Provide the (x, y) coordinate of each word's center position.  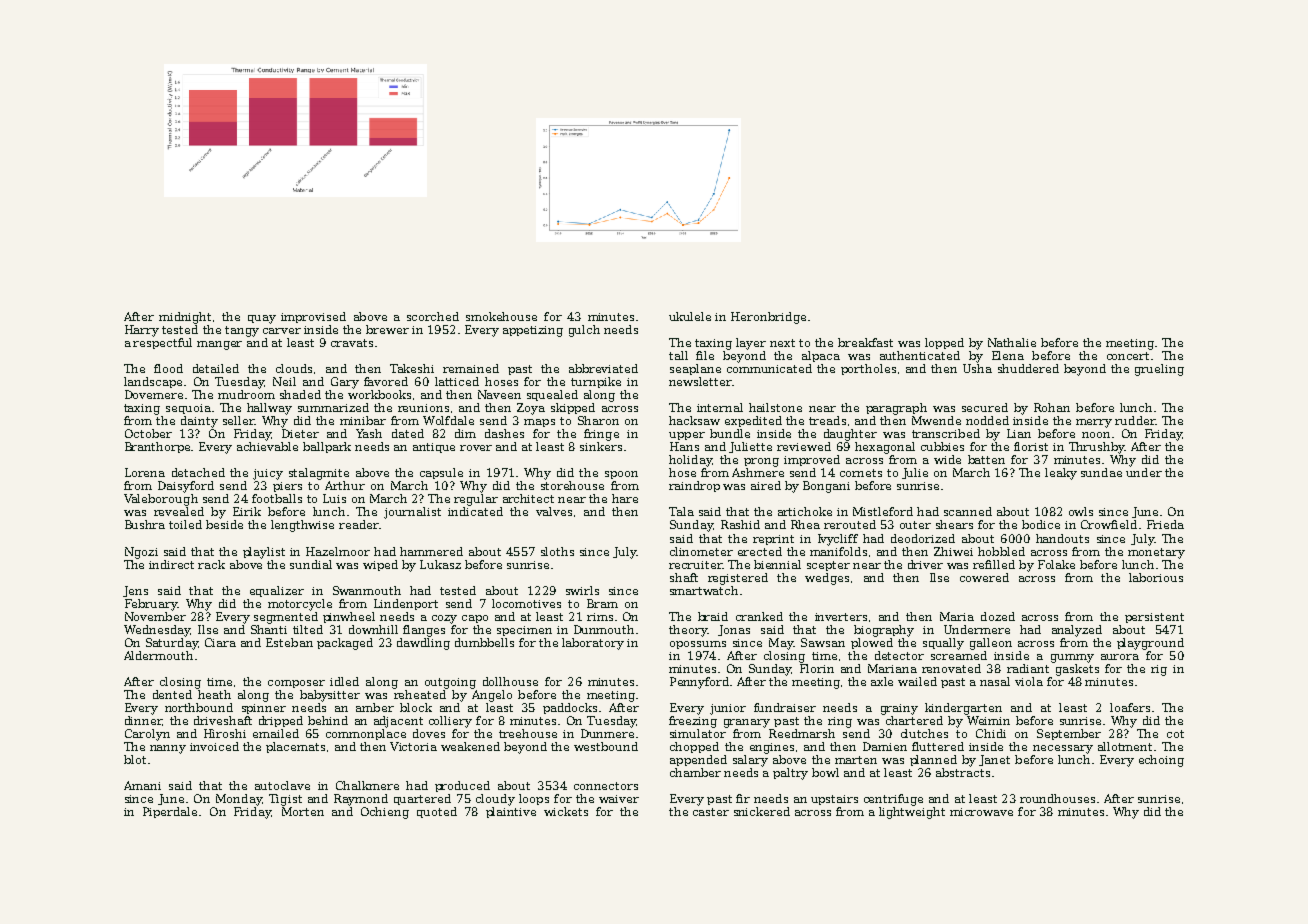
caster (711, 812)
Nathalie (1012, 342)
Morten (303, 811)
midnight (185, 318)
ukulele (690, 316)
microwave (981, 812)
